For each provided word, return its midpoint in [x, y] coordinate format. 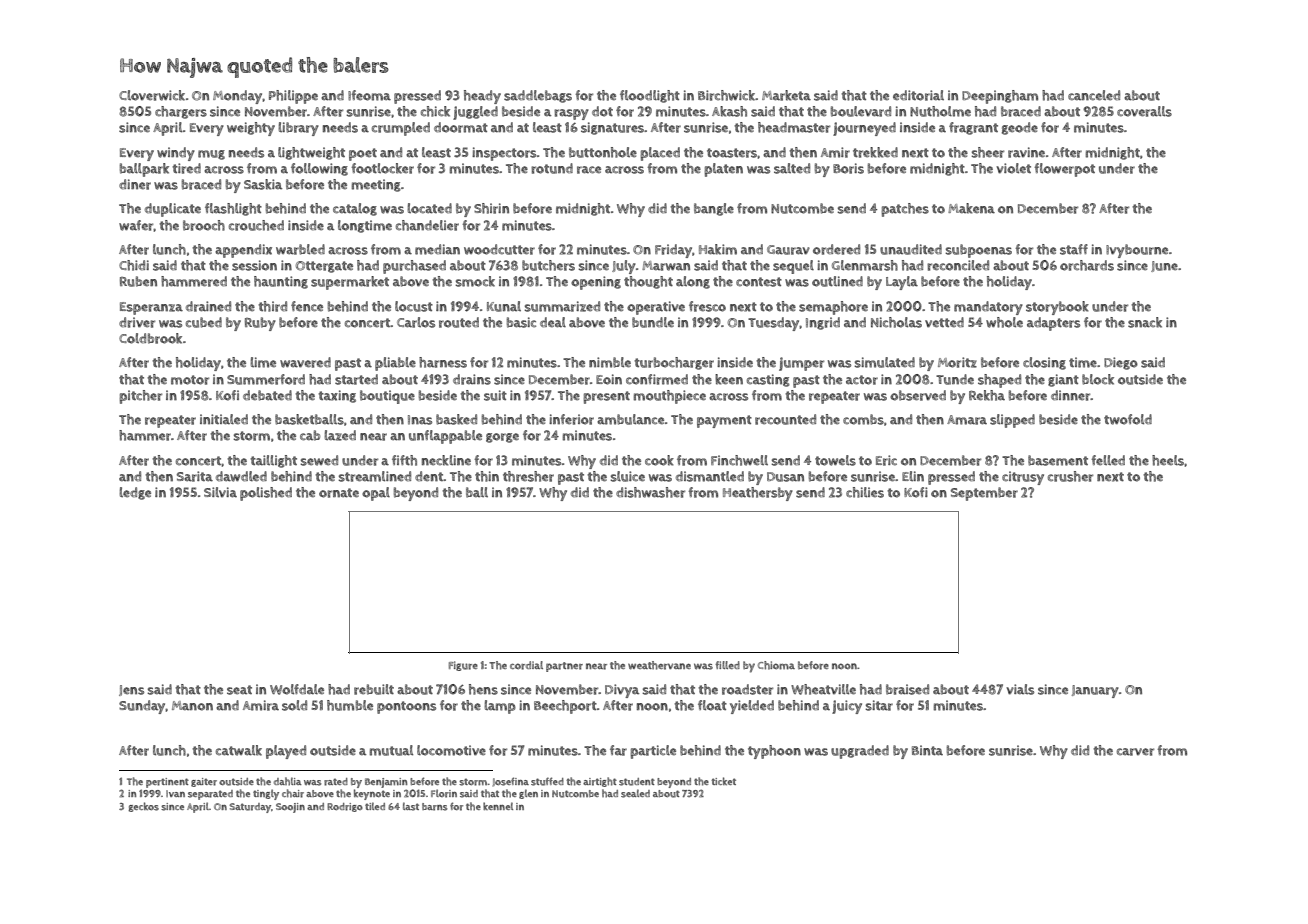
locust [414, 306]
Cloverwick [152, 95]
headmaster [794, 127]
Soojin [290, 808]
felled [1108, 460]
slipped [1012, 421]
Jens [131, 690]
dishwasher [650, 492]
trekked [875, 152]
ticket [723, 781]
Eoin [609, 379]
